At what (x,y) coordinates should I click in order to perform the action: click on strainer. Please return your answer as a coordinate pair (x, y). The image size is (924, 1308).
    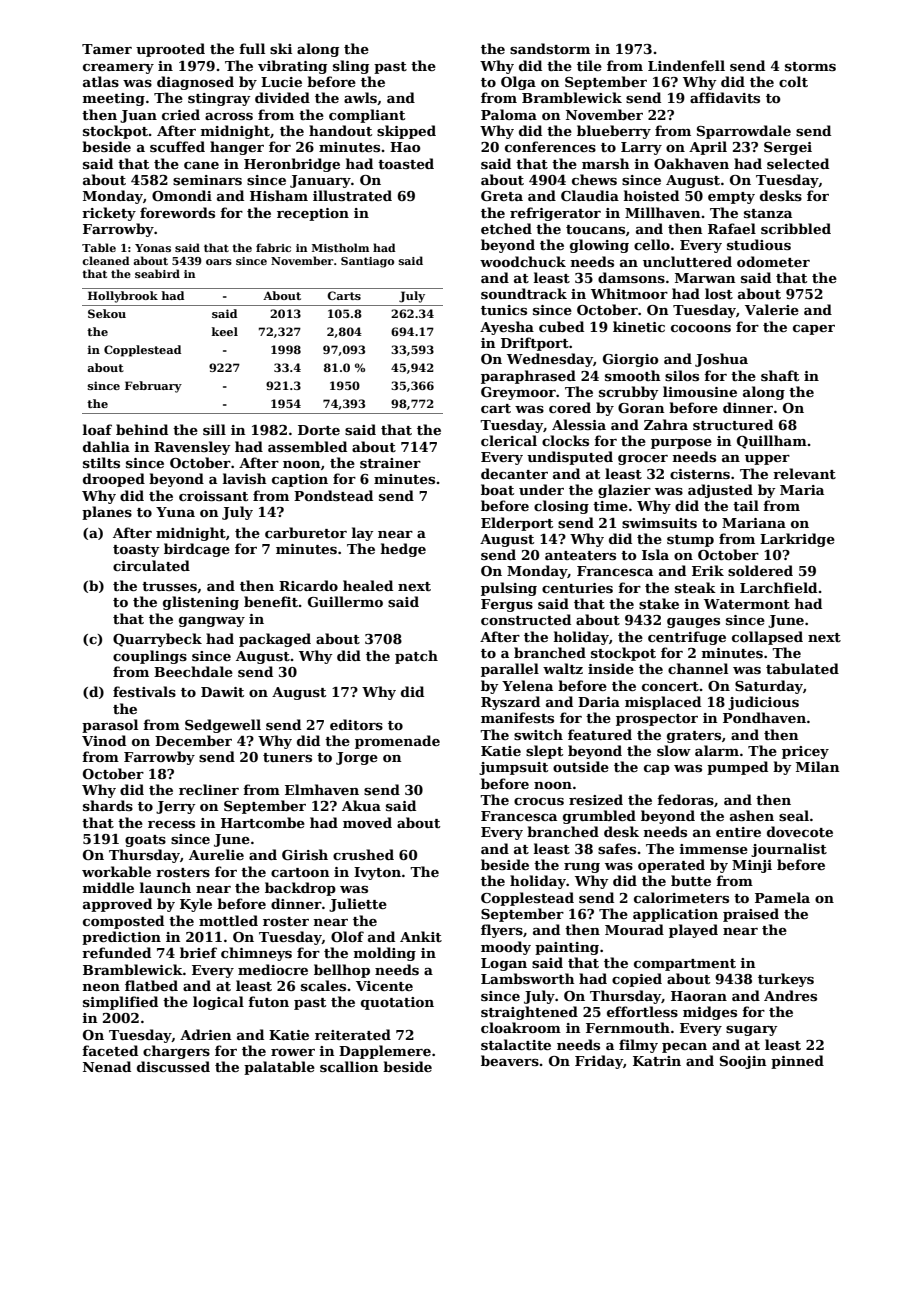
    Looking at the image, I should click on (390, 463).
